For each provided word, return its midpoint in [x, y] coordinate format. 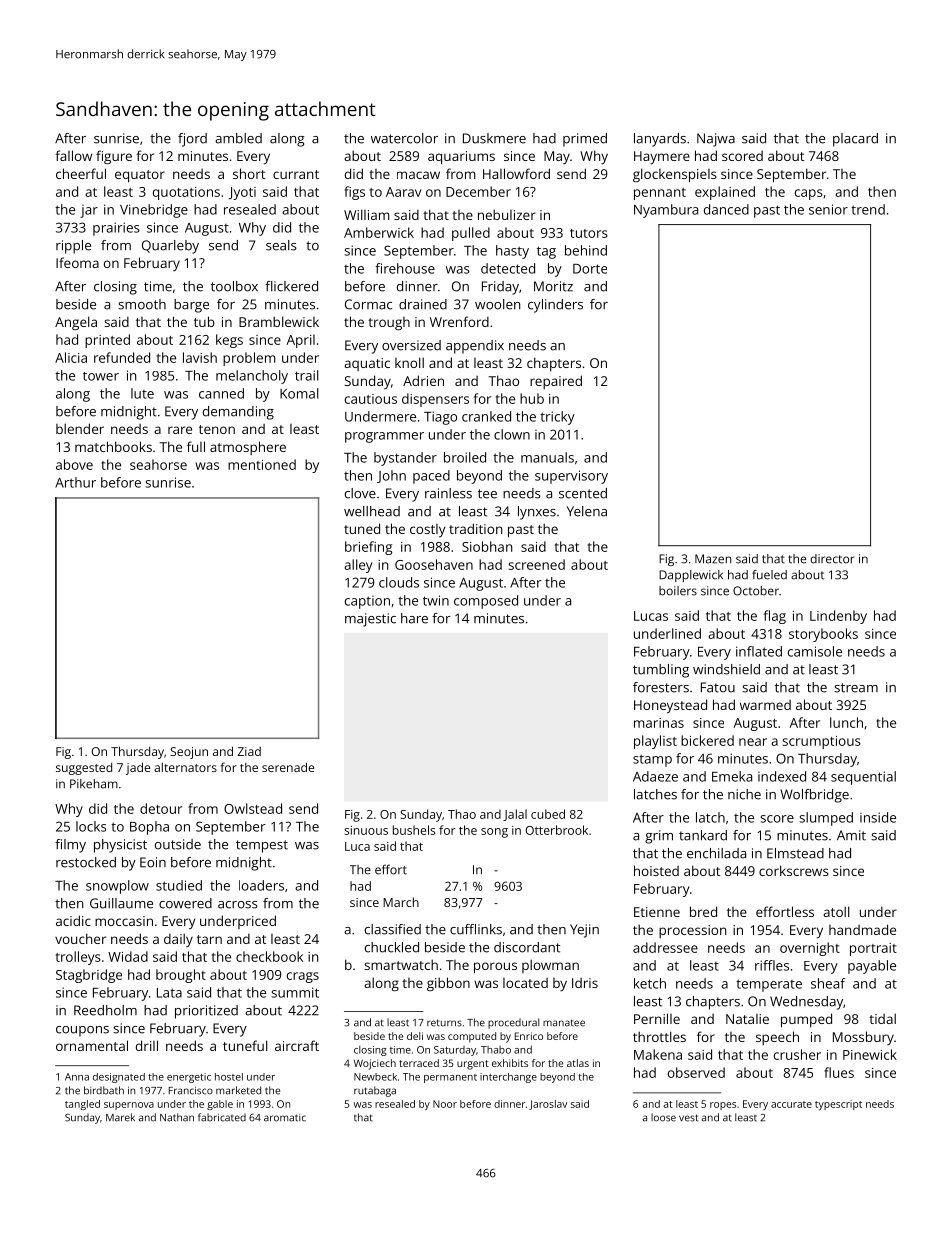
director [832, 559]
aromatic [285, 1118]
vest [688, 1118]
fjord [192, 140]
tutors [589, 233]
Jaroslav [548, 1105]
